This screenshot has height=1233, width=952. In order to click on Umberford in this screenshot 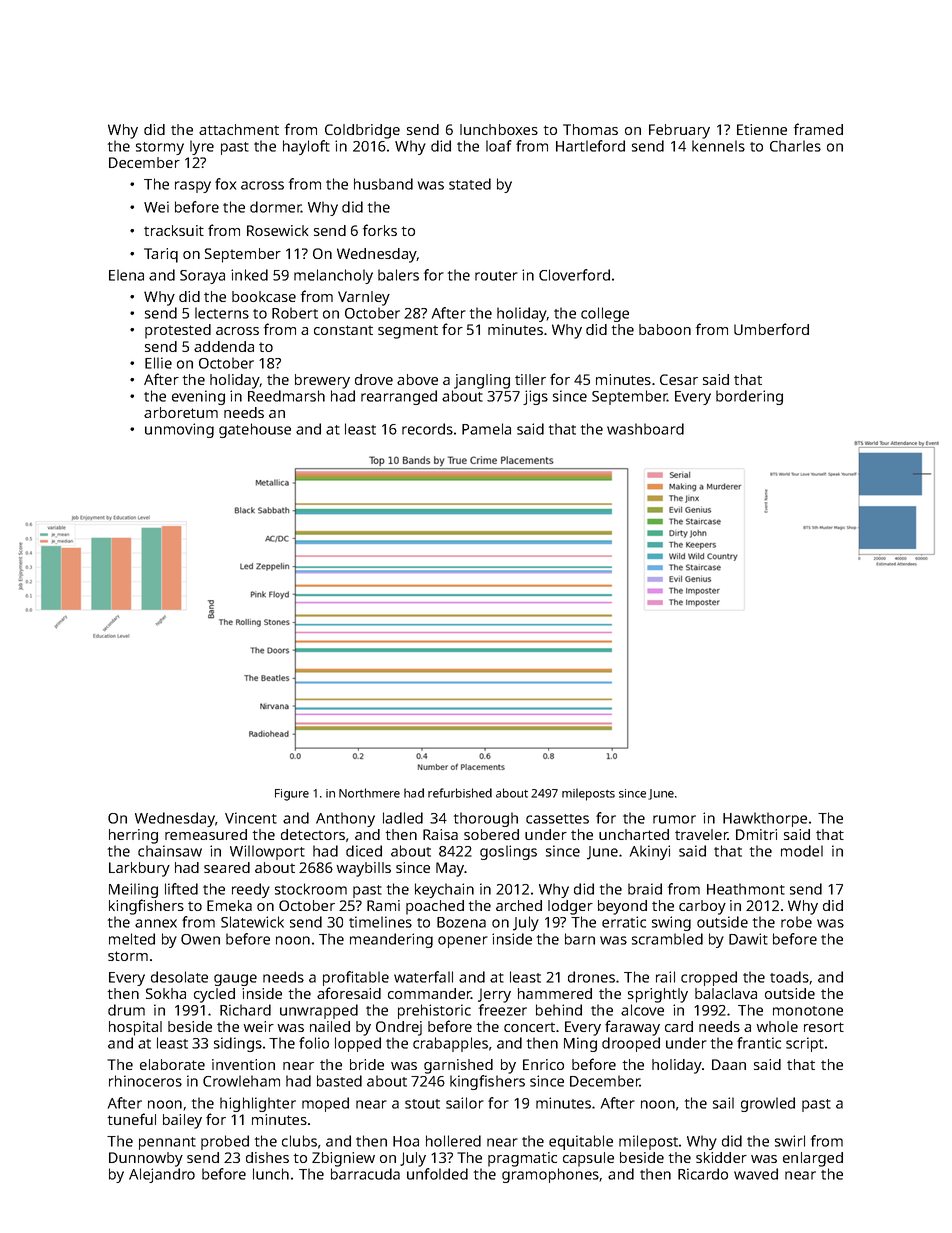, I will do `click(771, 329)`.
